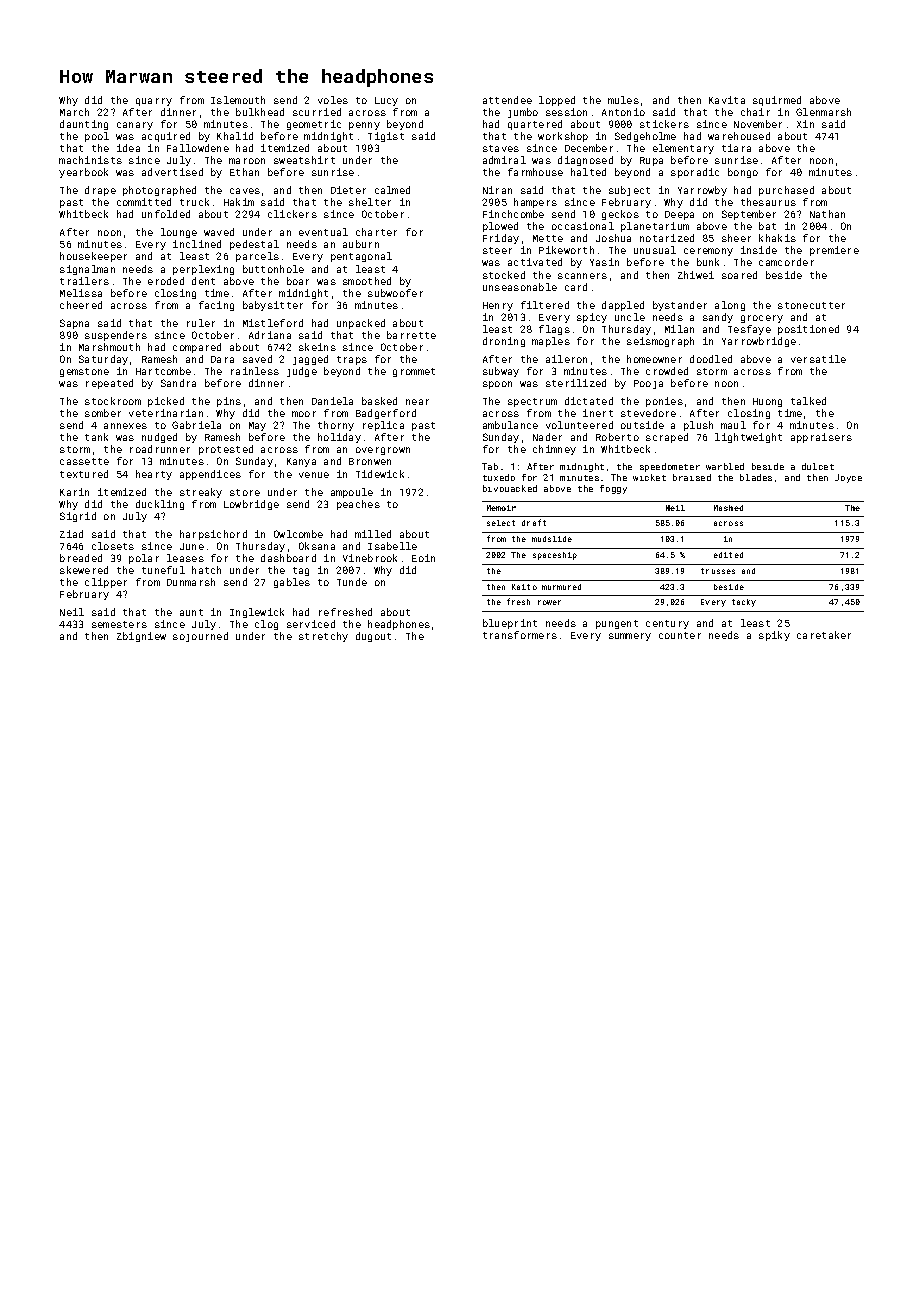 The height and width of the screenshot is (1308, 924). What do you see at coordinates (667, 438) in the screenshot?
I see `scraped` at bounding box center [667, 438].
